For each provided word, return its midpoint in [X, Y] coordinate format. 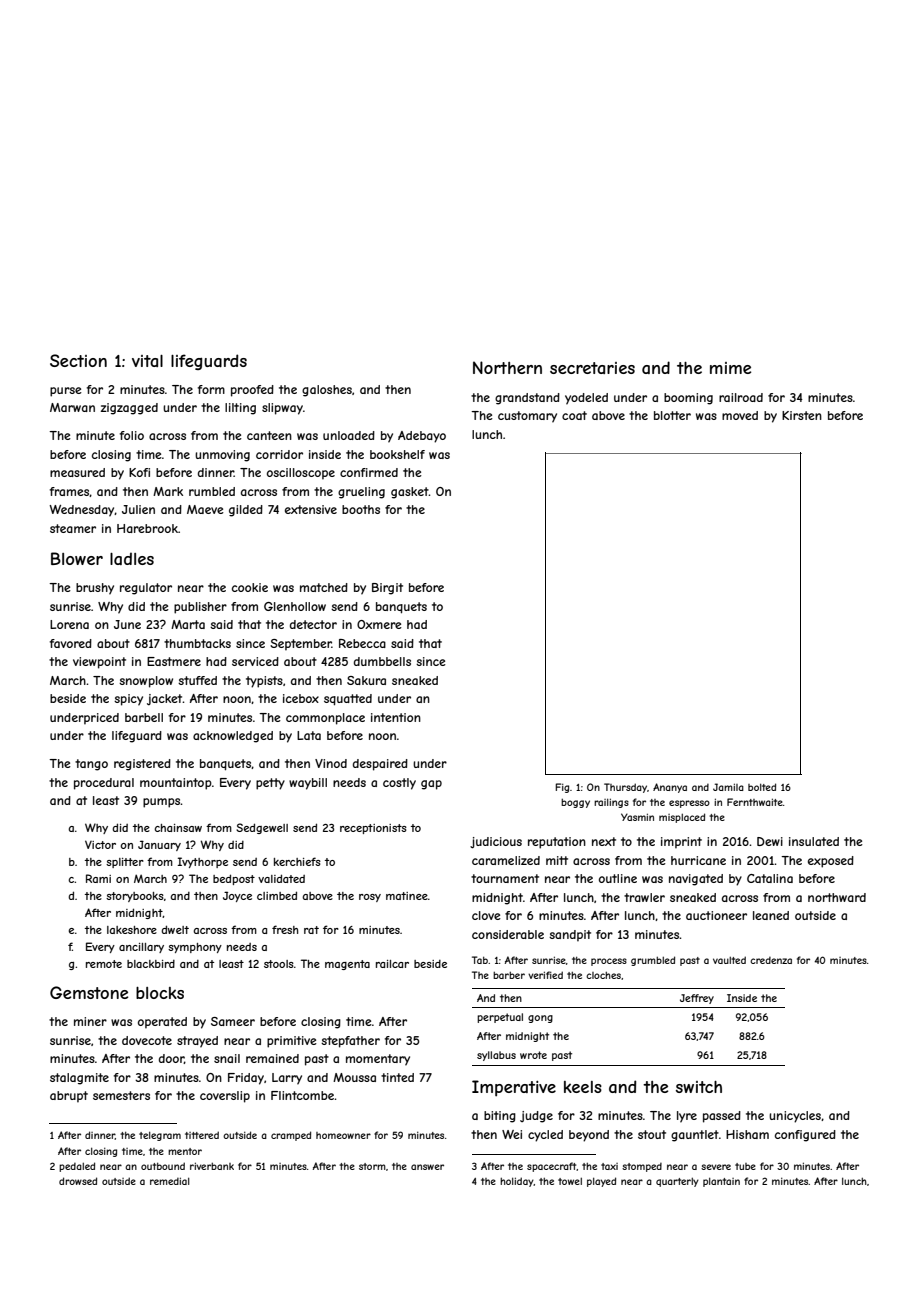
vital [147, 361]
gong [540, 1019]
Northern [507, 367]
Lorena [69, 624]
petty [270, 784]
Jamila [728, 787]
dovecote [147, 1040]
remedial [170, 1181]
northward [837, 897]
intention [396, 717]
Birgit [387, 589]
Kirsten [802, 415]
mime [730, 368]
